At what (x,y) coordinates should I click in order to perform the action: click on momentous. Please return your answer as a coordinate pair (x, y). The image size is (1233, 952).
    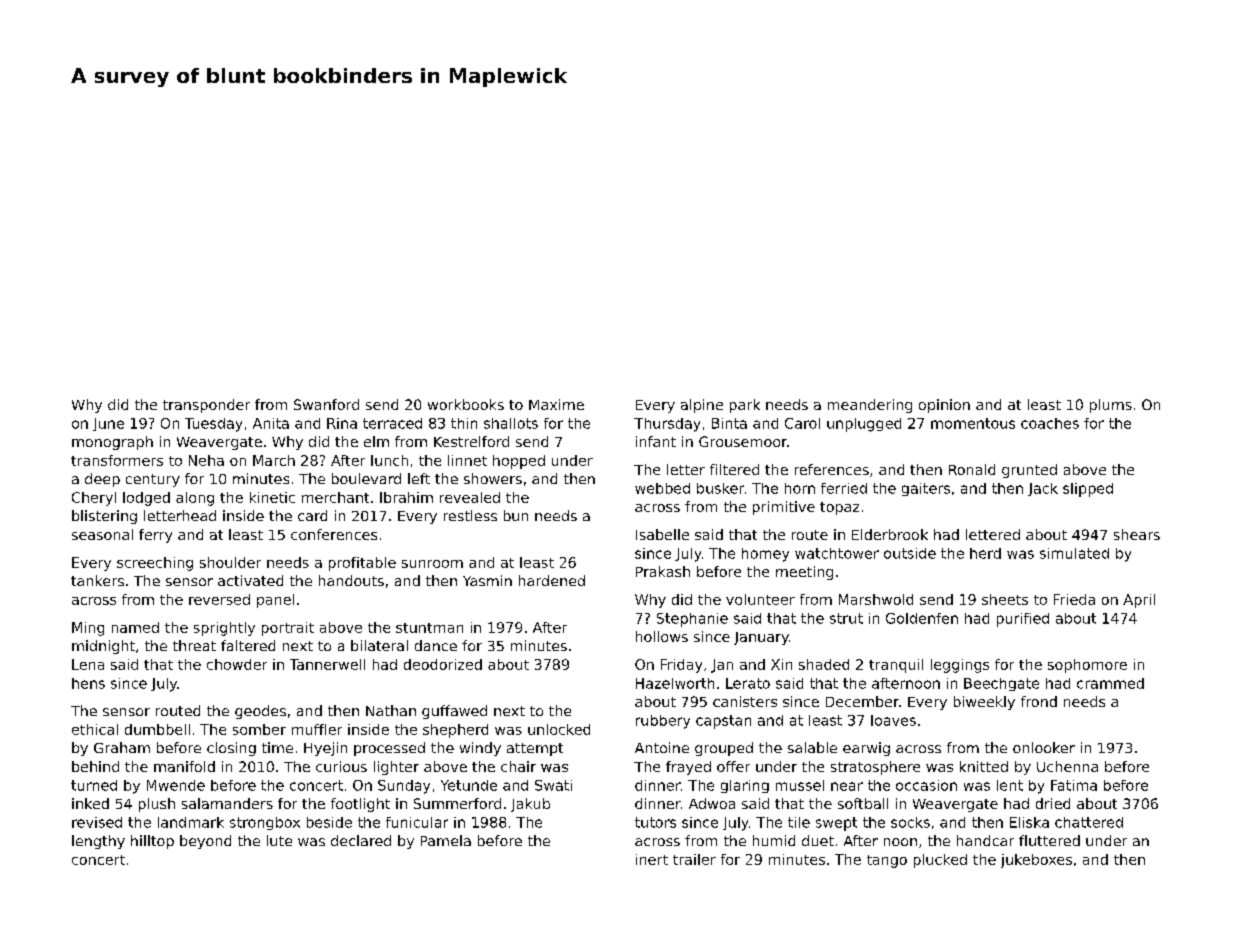
    Looking at the image, I should click on (973, 423).
